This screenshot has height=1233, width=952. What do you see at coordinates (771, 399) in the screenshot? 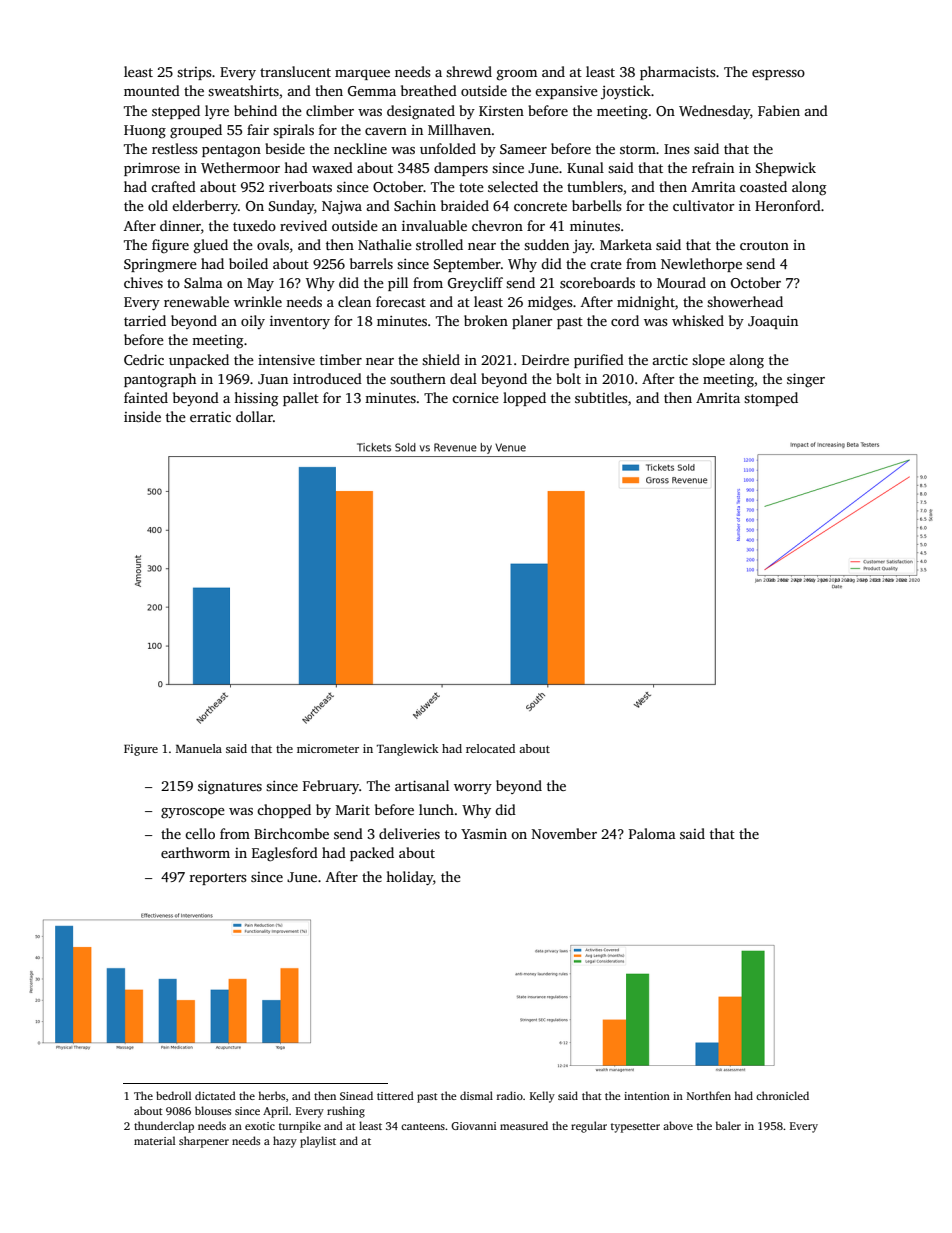
I see `stomped` at bounding box center [771, 399].
